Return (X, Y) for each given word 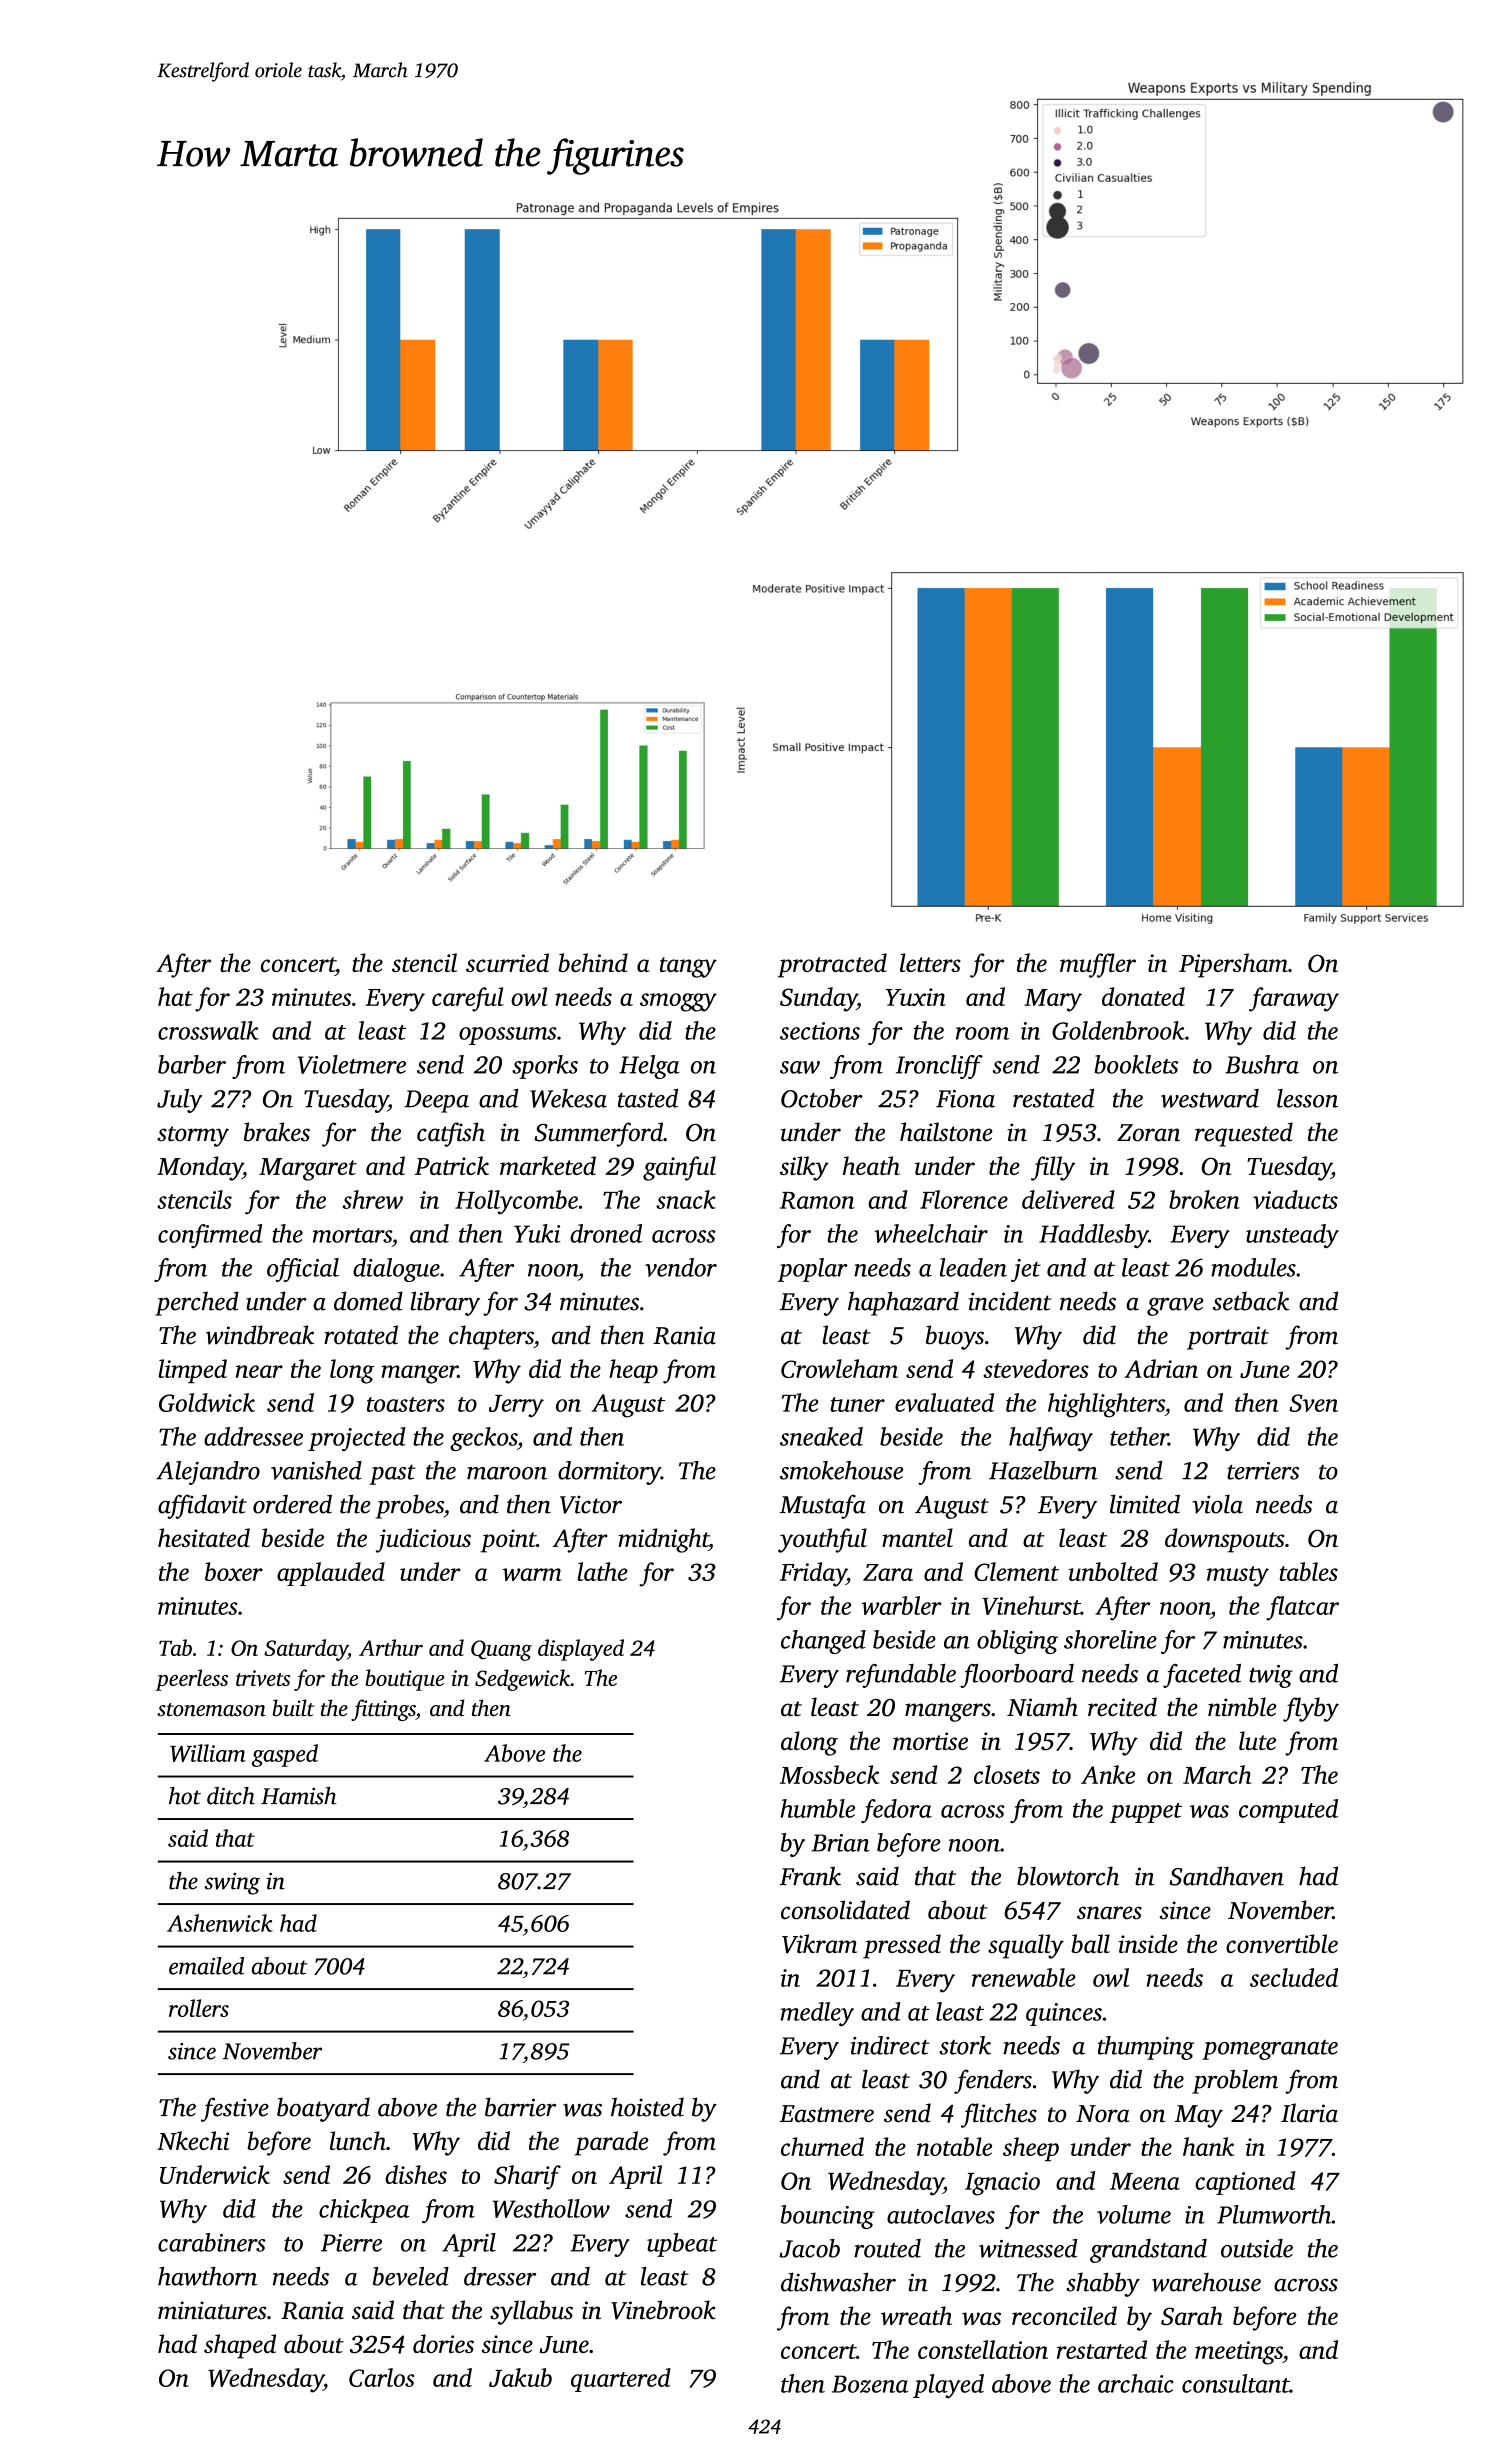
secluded (1294, 1977)
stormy (193, 1136)
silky (804, 1168)
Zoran (1148, 1133)
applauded (331, 1574)
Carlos (382, 2377)
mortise (930, 1741)
